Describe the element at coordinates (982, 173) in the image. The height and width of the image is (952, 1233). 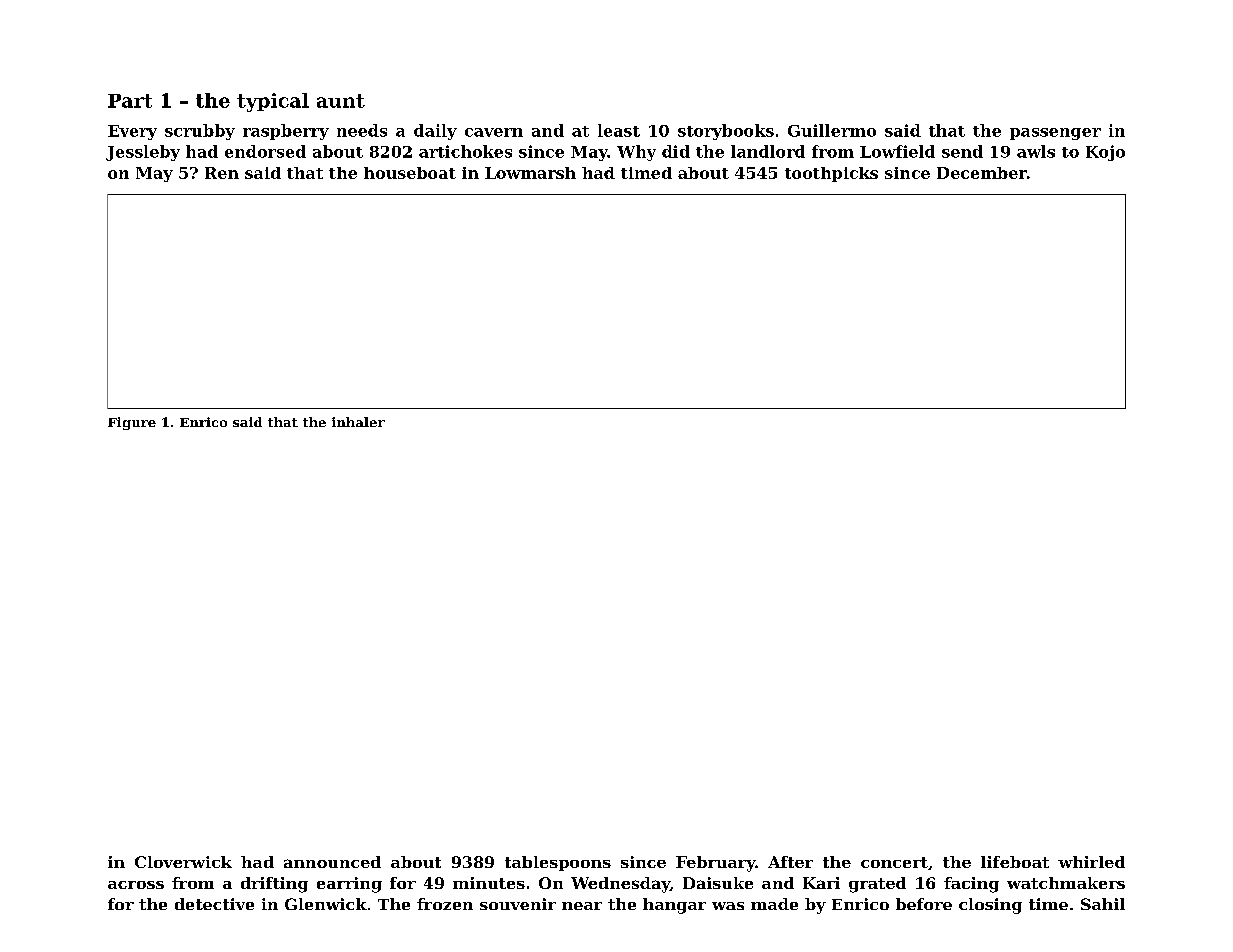
I see `December` at that location.
